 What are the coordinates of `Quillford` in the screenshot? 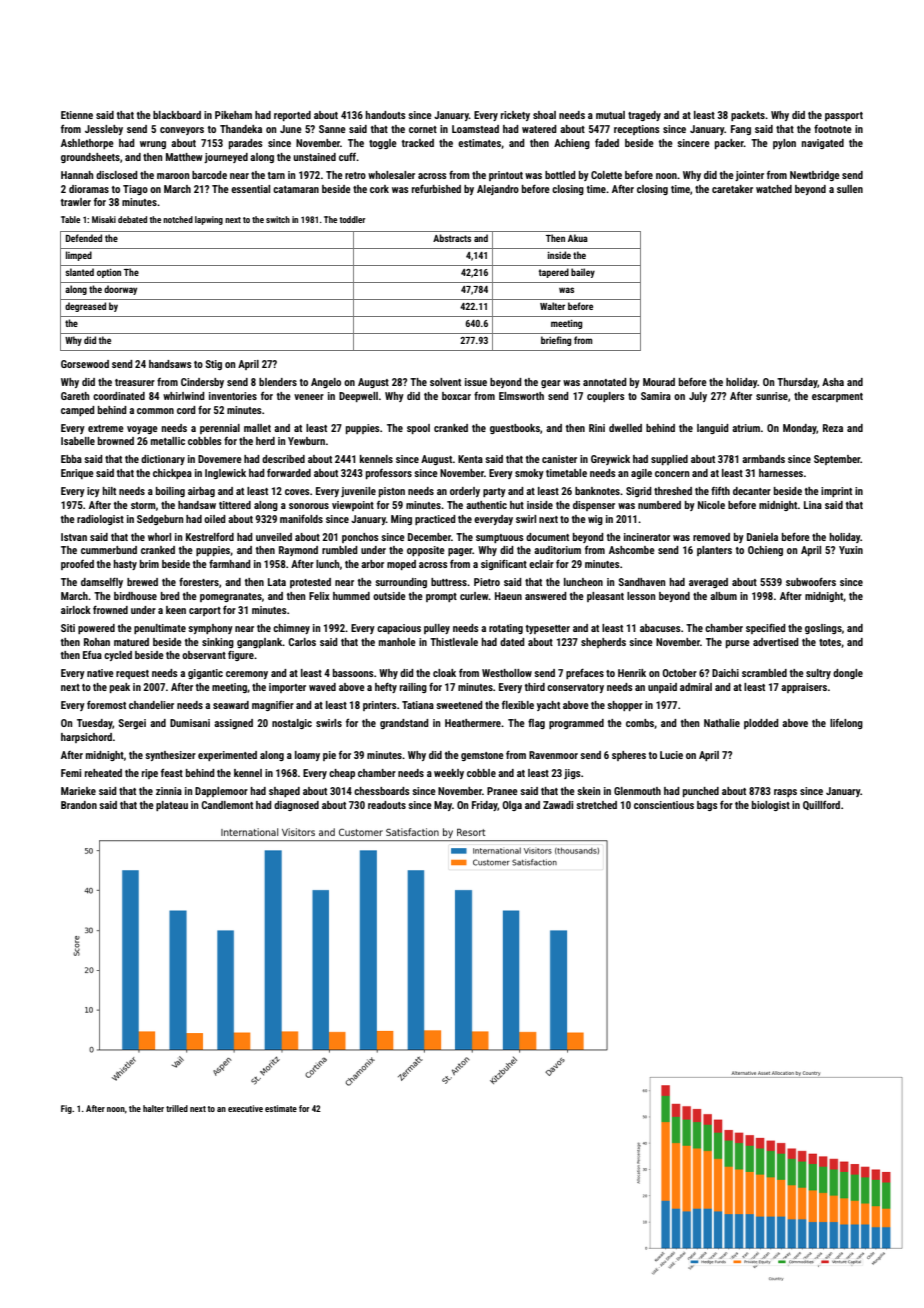 It's located at (821, 805).
